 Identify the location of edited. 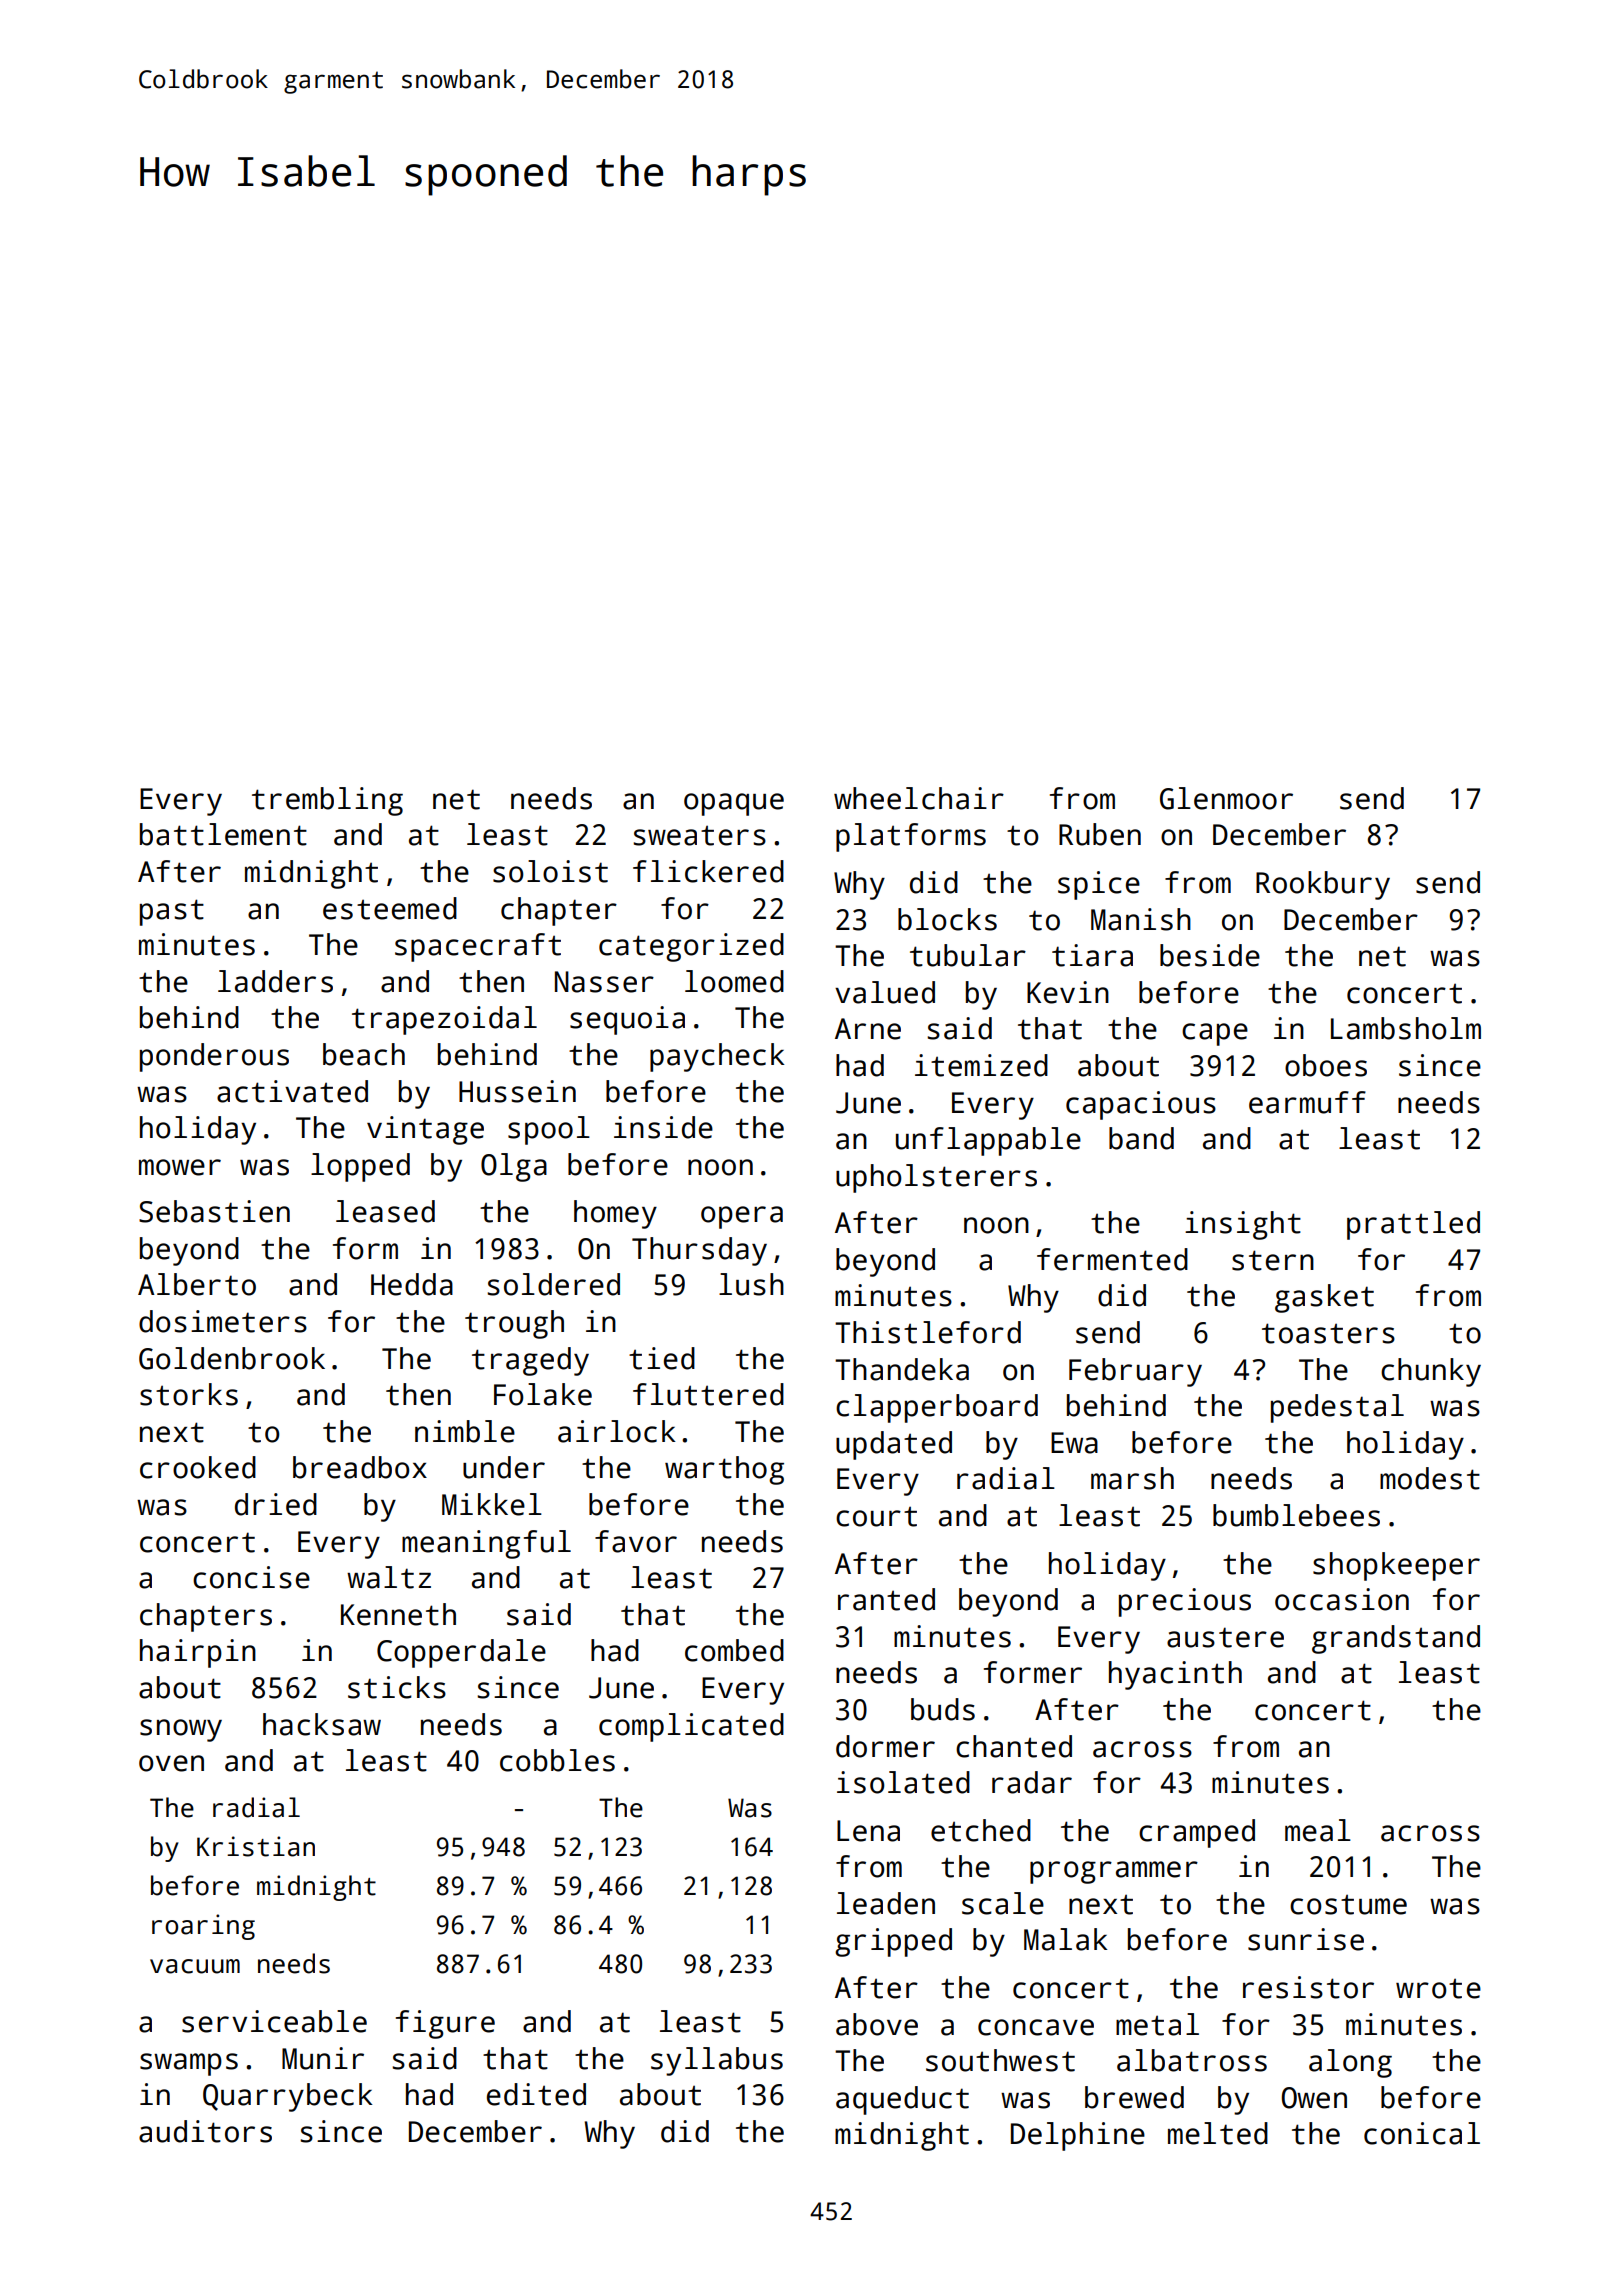
(536, 2094).
